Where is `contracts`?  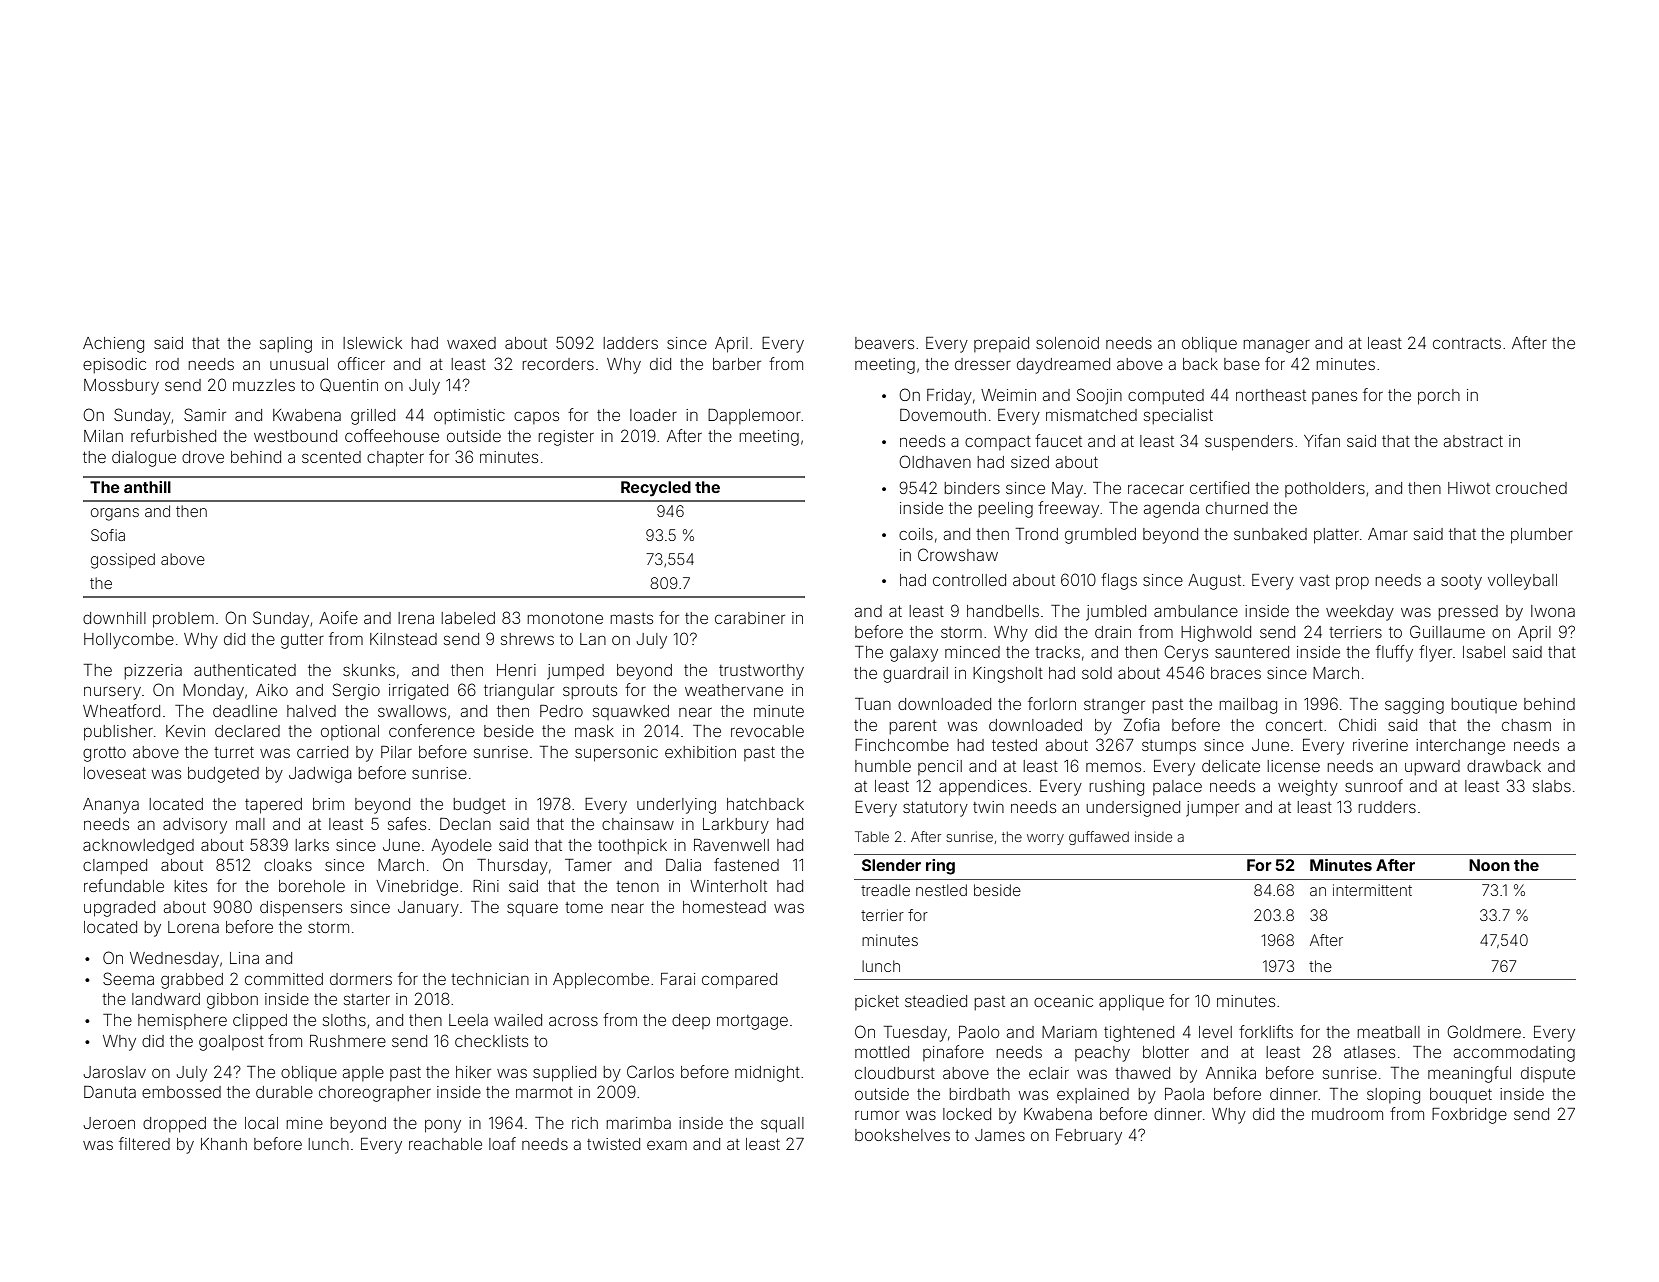
contracts is located at coordinates (1467, 343).
